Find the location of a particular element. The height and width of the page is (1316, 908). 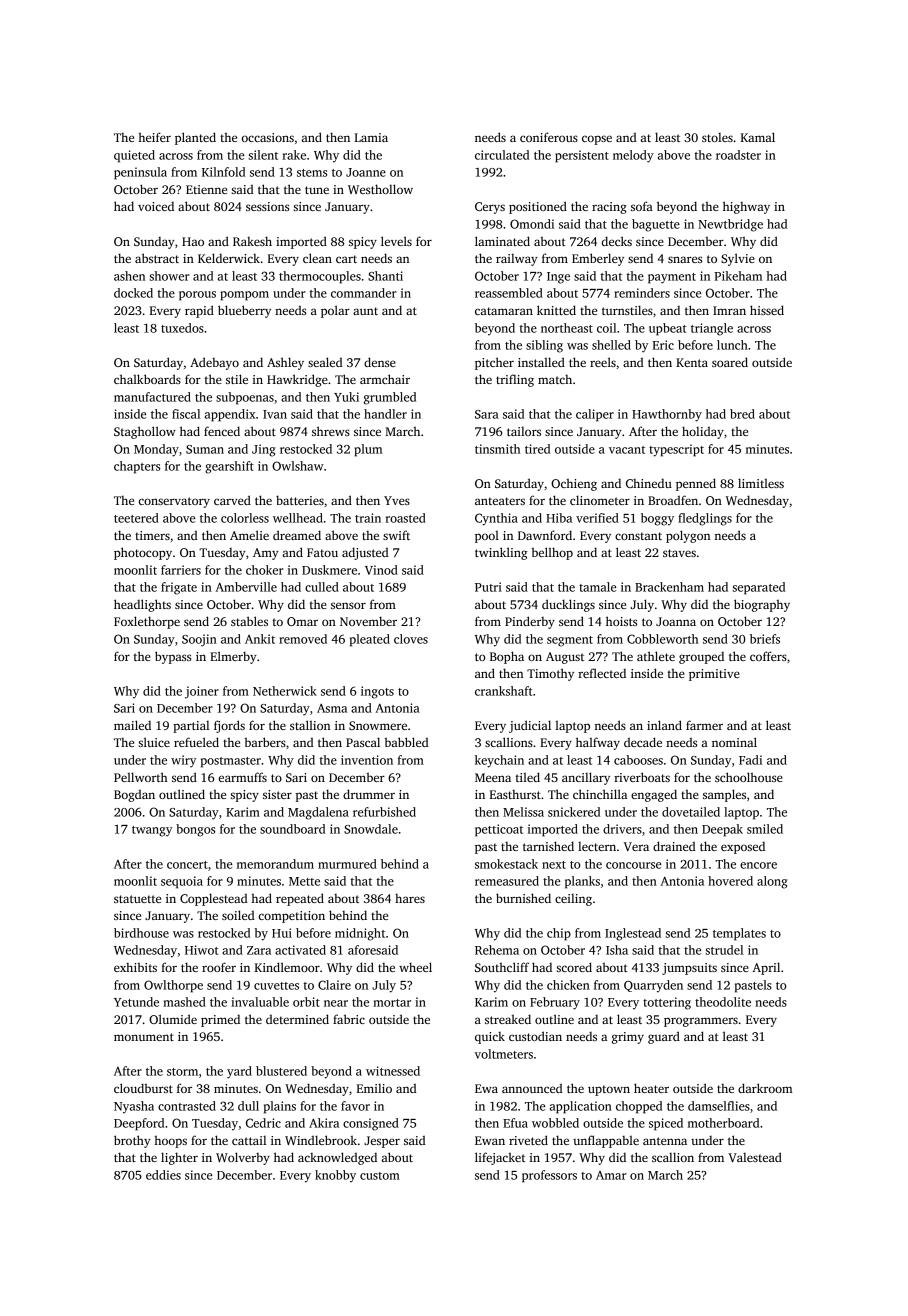

halfway is located at coordinates (598, 743).
